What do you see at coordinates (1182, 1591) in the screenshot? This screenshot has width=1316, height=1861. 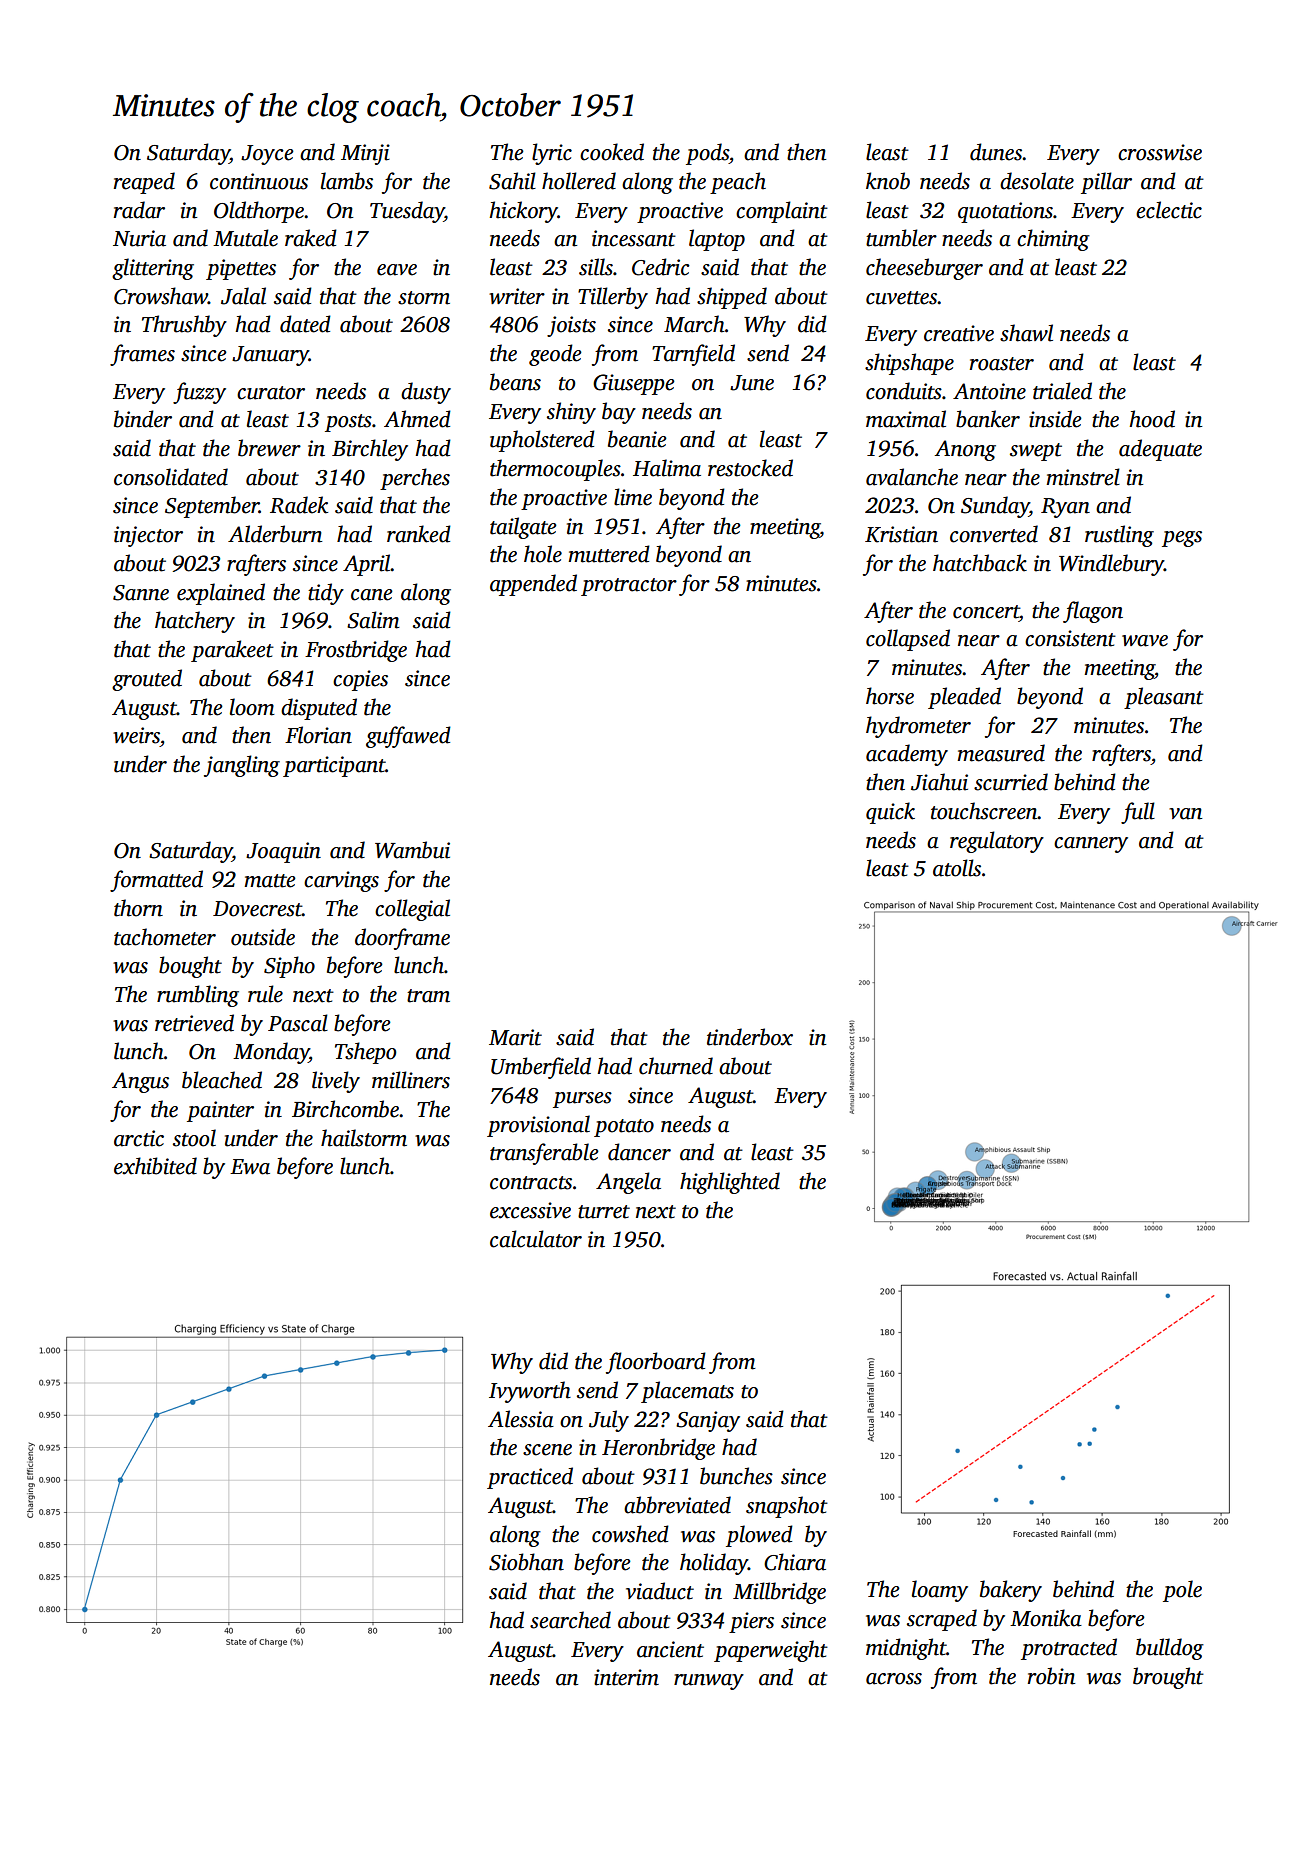 I see `pole` at bounding box center [1182, 1591].
